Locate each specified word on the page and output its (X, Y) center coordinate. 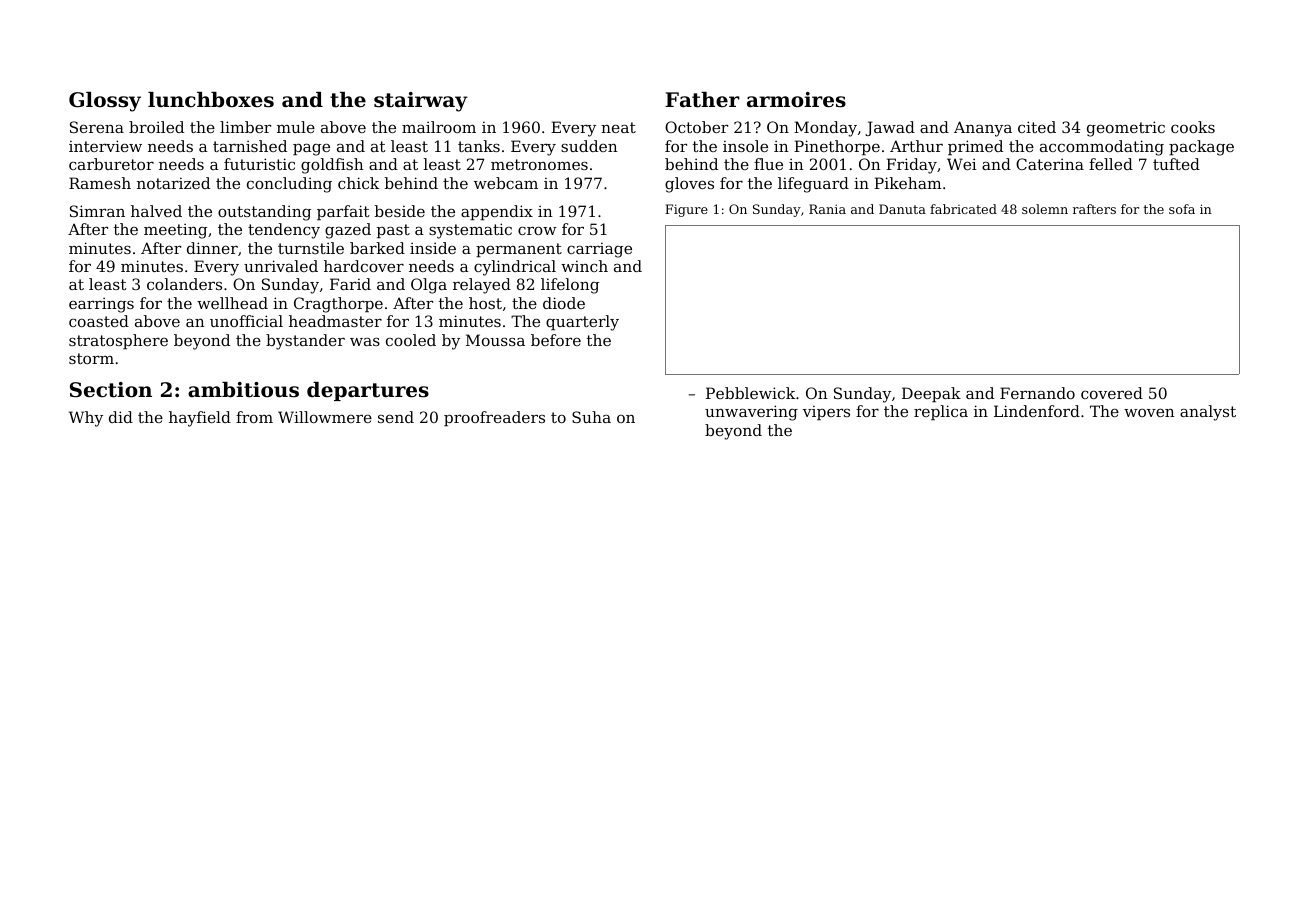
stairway (421, 102)
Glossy (105, 102)
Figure (686, 210)
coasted (99, 321)
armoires (796, 100)
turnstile (311, 248)
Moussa (495, 340)
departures (368, 391)
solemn (1045, 209)
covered (1112, 393)
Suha (591, 417)
